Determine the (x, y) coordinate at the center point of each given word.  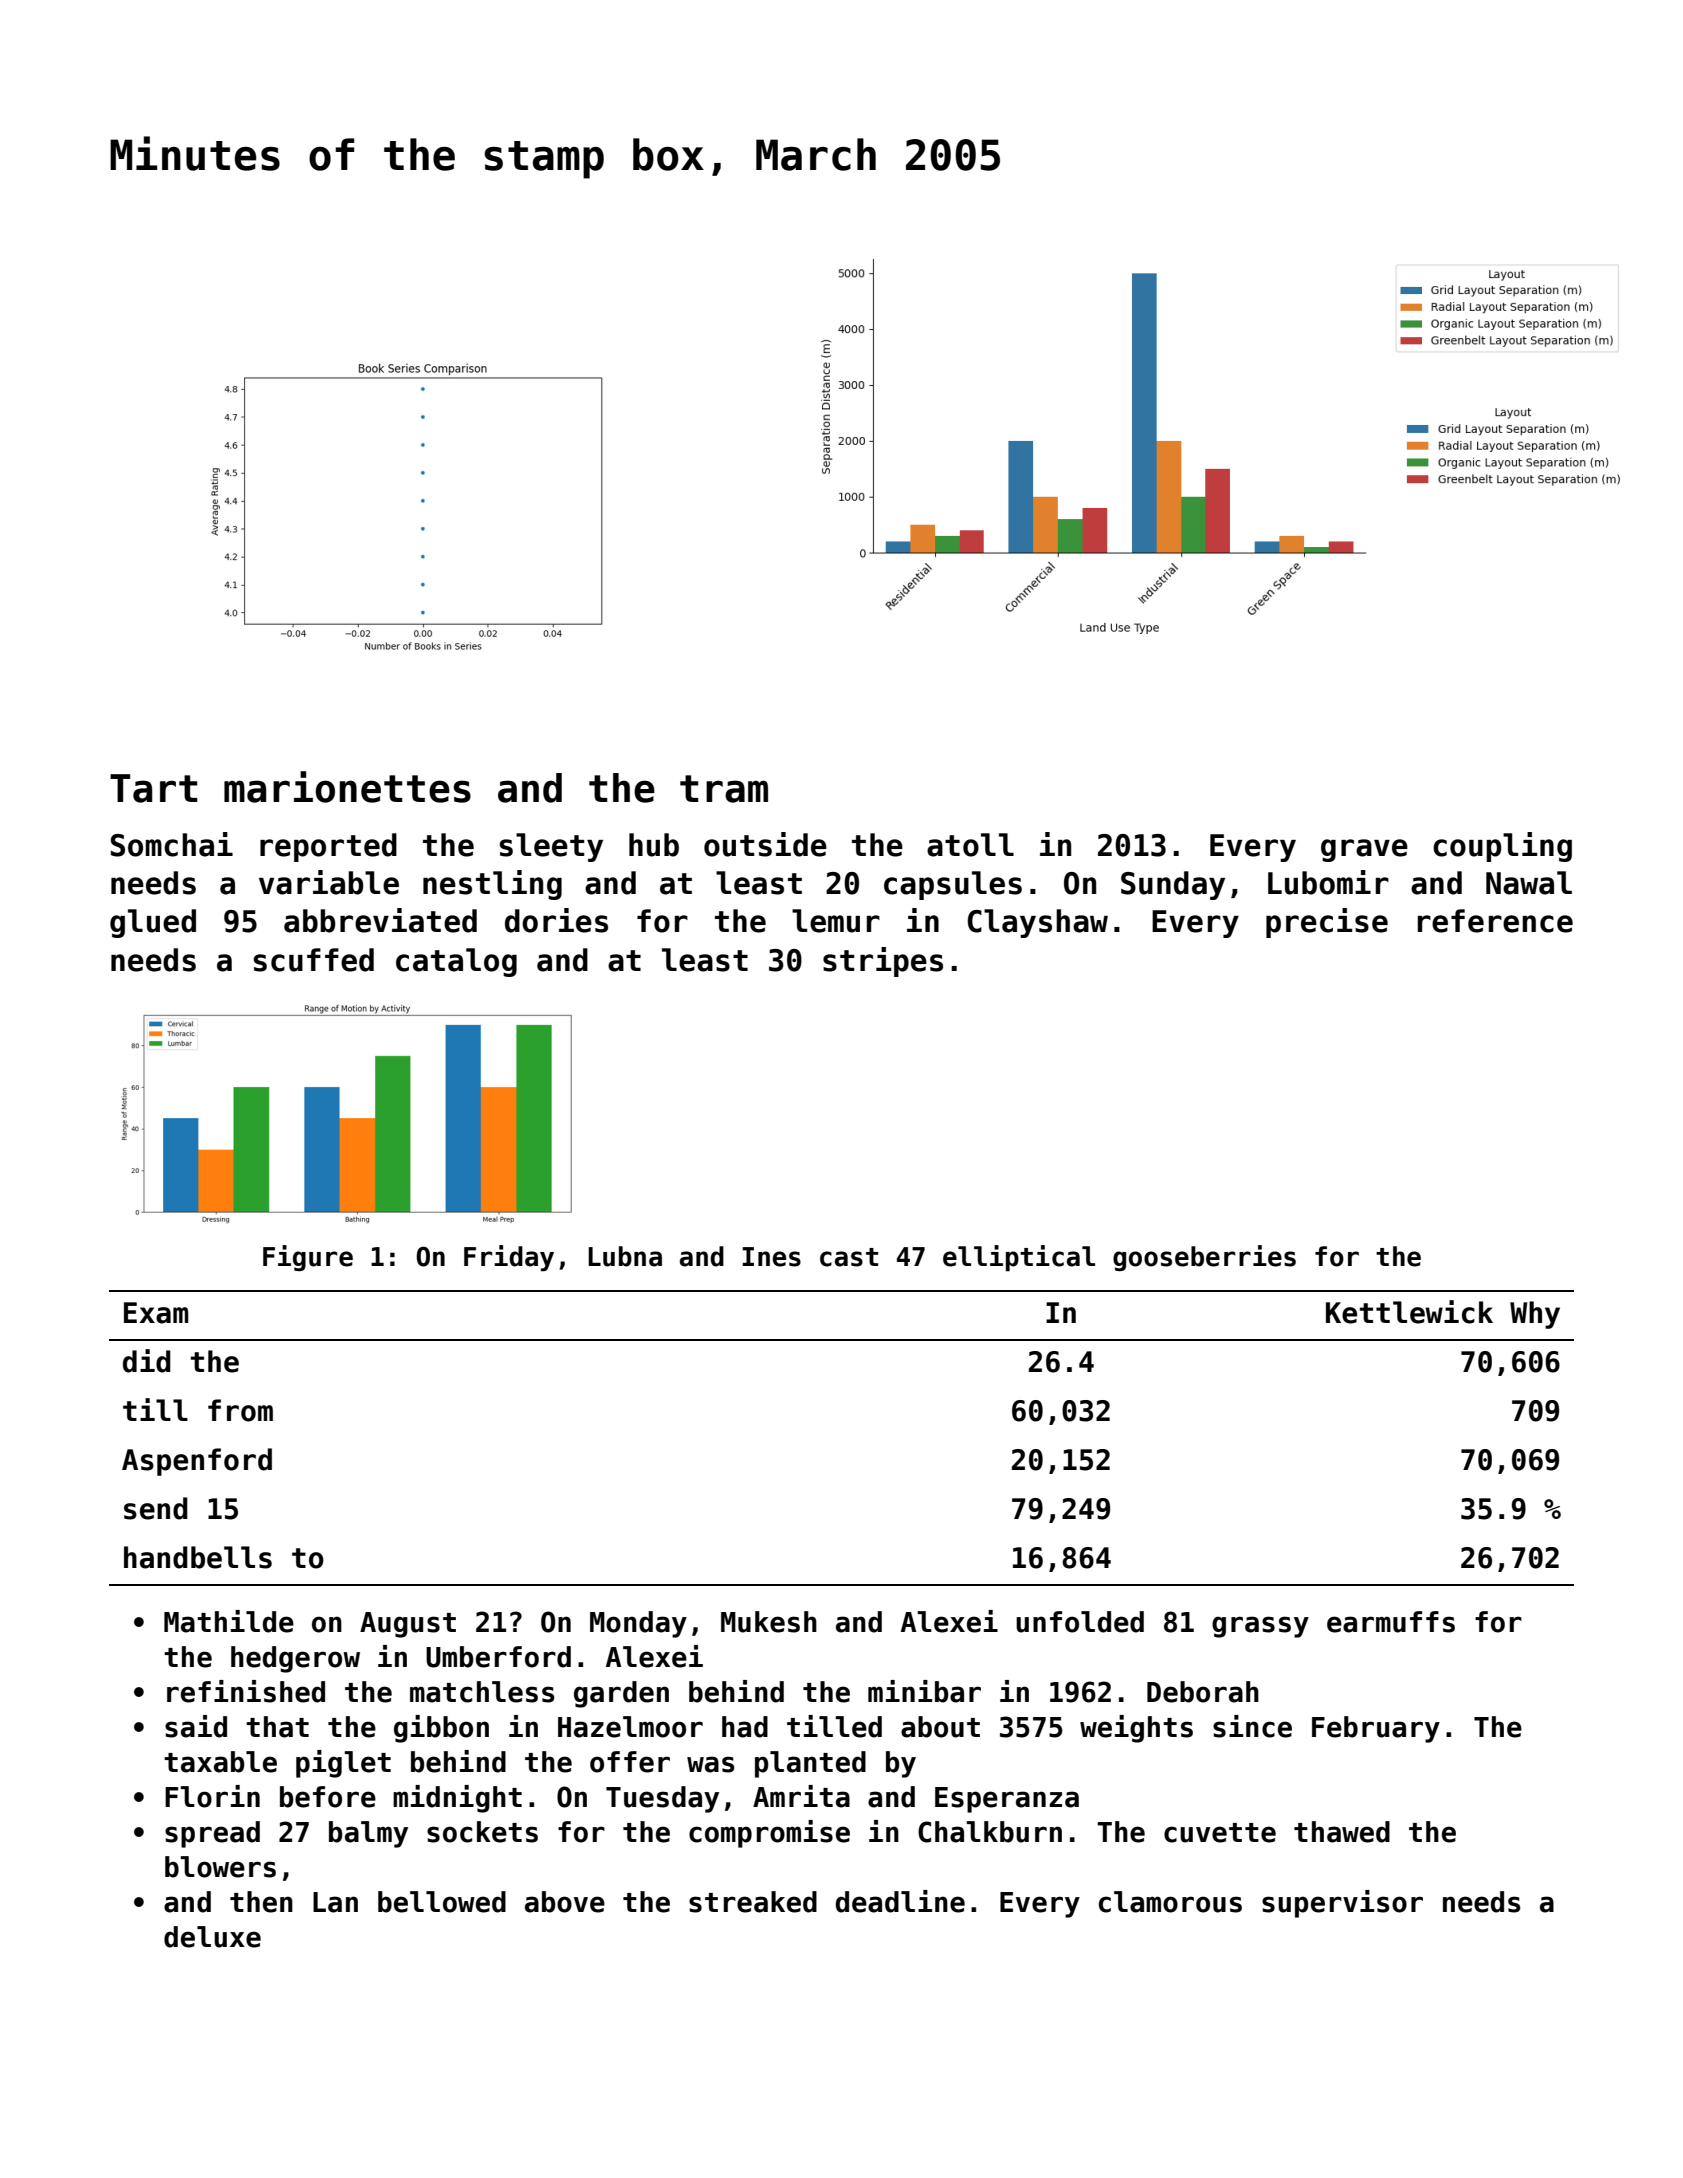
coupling (1502, 847)
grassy (1260, 1627)
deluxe (212, 1937)
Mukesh (769, 1622)
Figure (308, 1258)
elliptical (1019, 1258)
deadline (900, 1901)
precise (1327, 923)
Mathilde (229, 1621)
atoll (970, 845)
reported (328, 847)
